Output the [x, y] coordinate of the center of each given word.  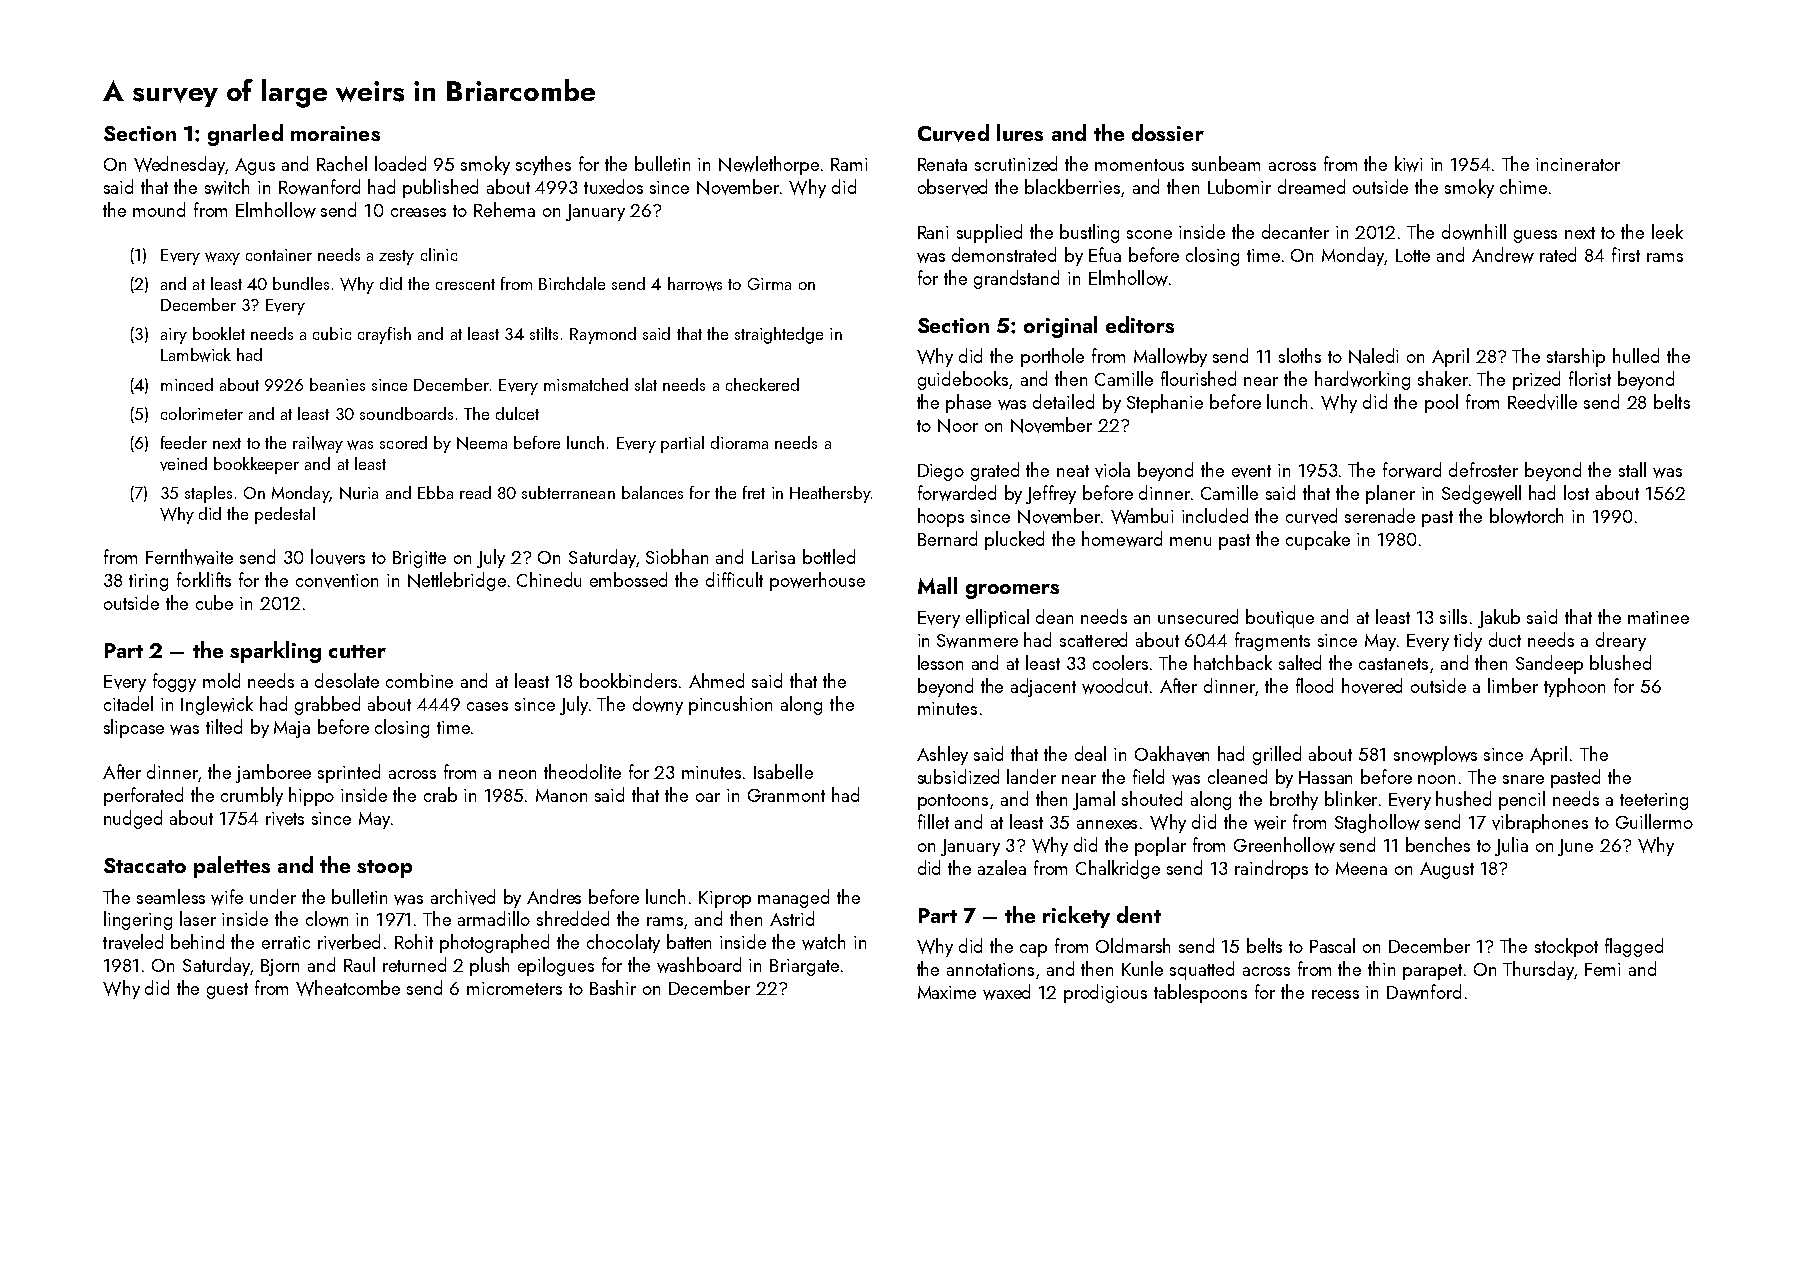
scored [403, 442]
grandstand [1016, 279]
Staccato [145, 865]
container [279, 255]
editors [1140, 324]
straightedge [779, 335]
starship [1576, 357]
